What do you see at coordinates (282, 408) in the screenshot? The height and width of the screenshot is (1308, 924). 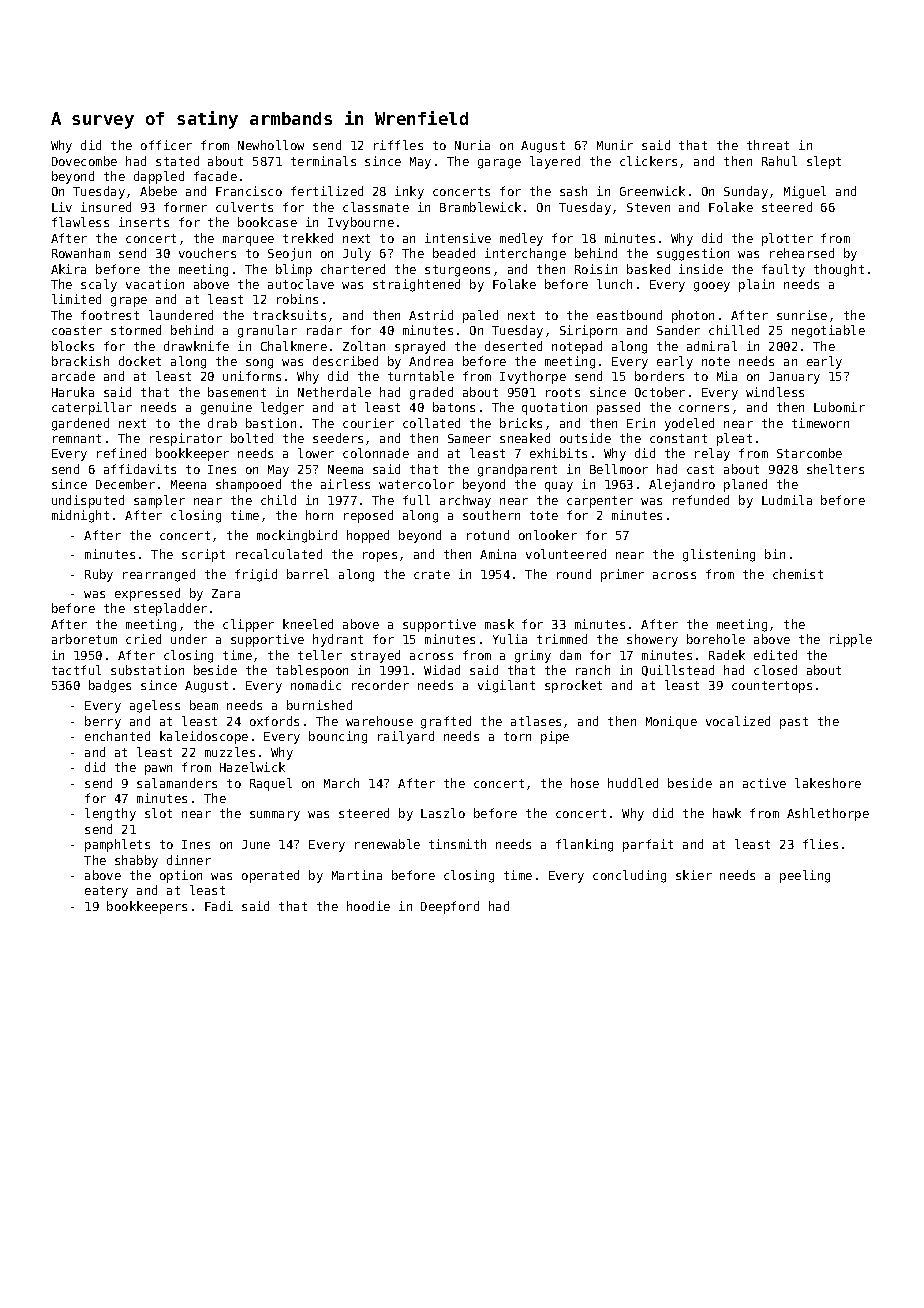 I see `ledger` at bounding box center [282, 408].
